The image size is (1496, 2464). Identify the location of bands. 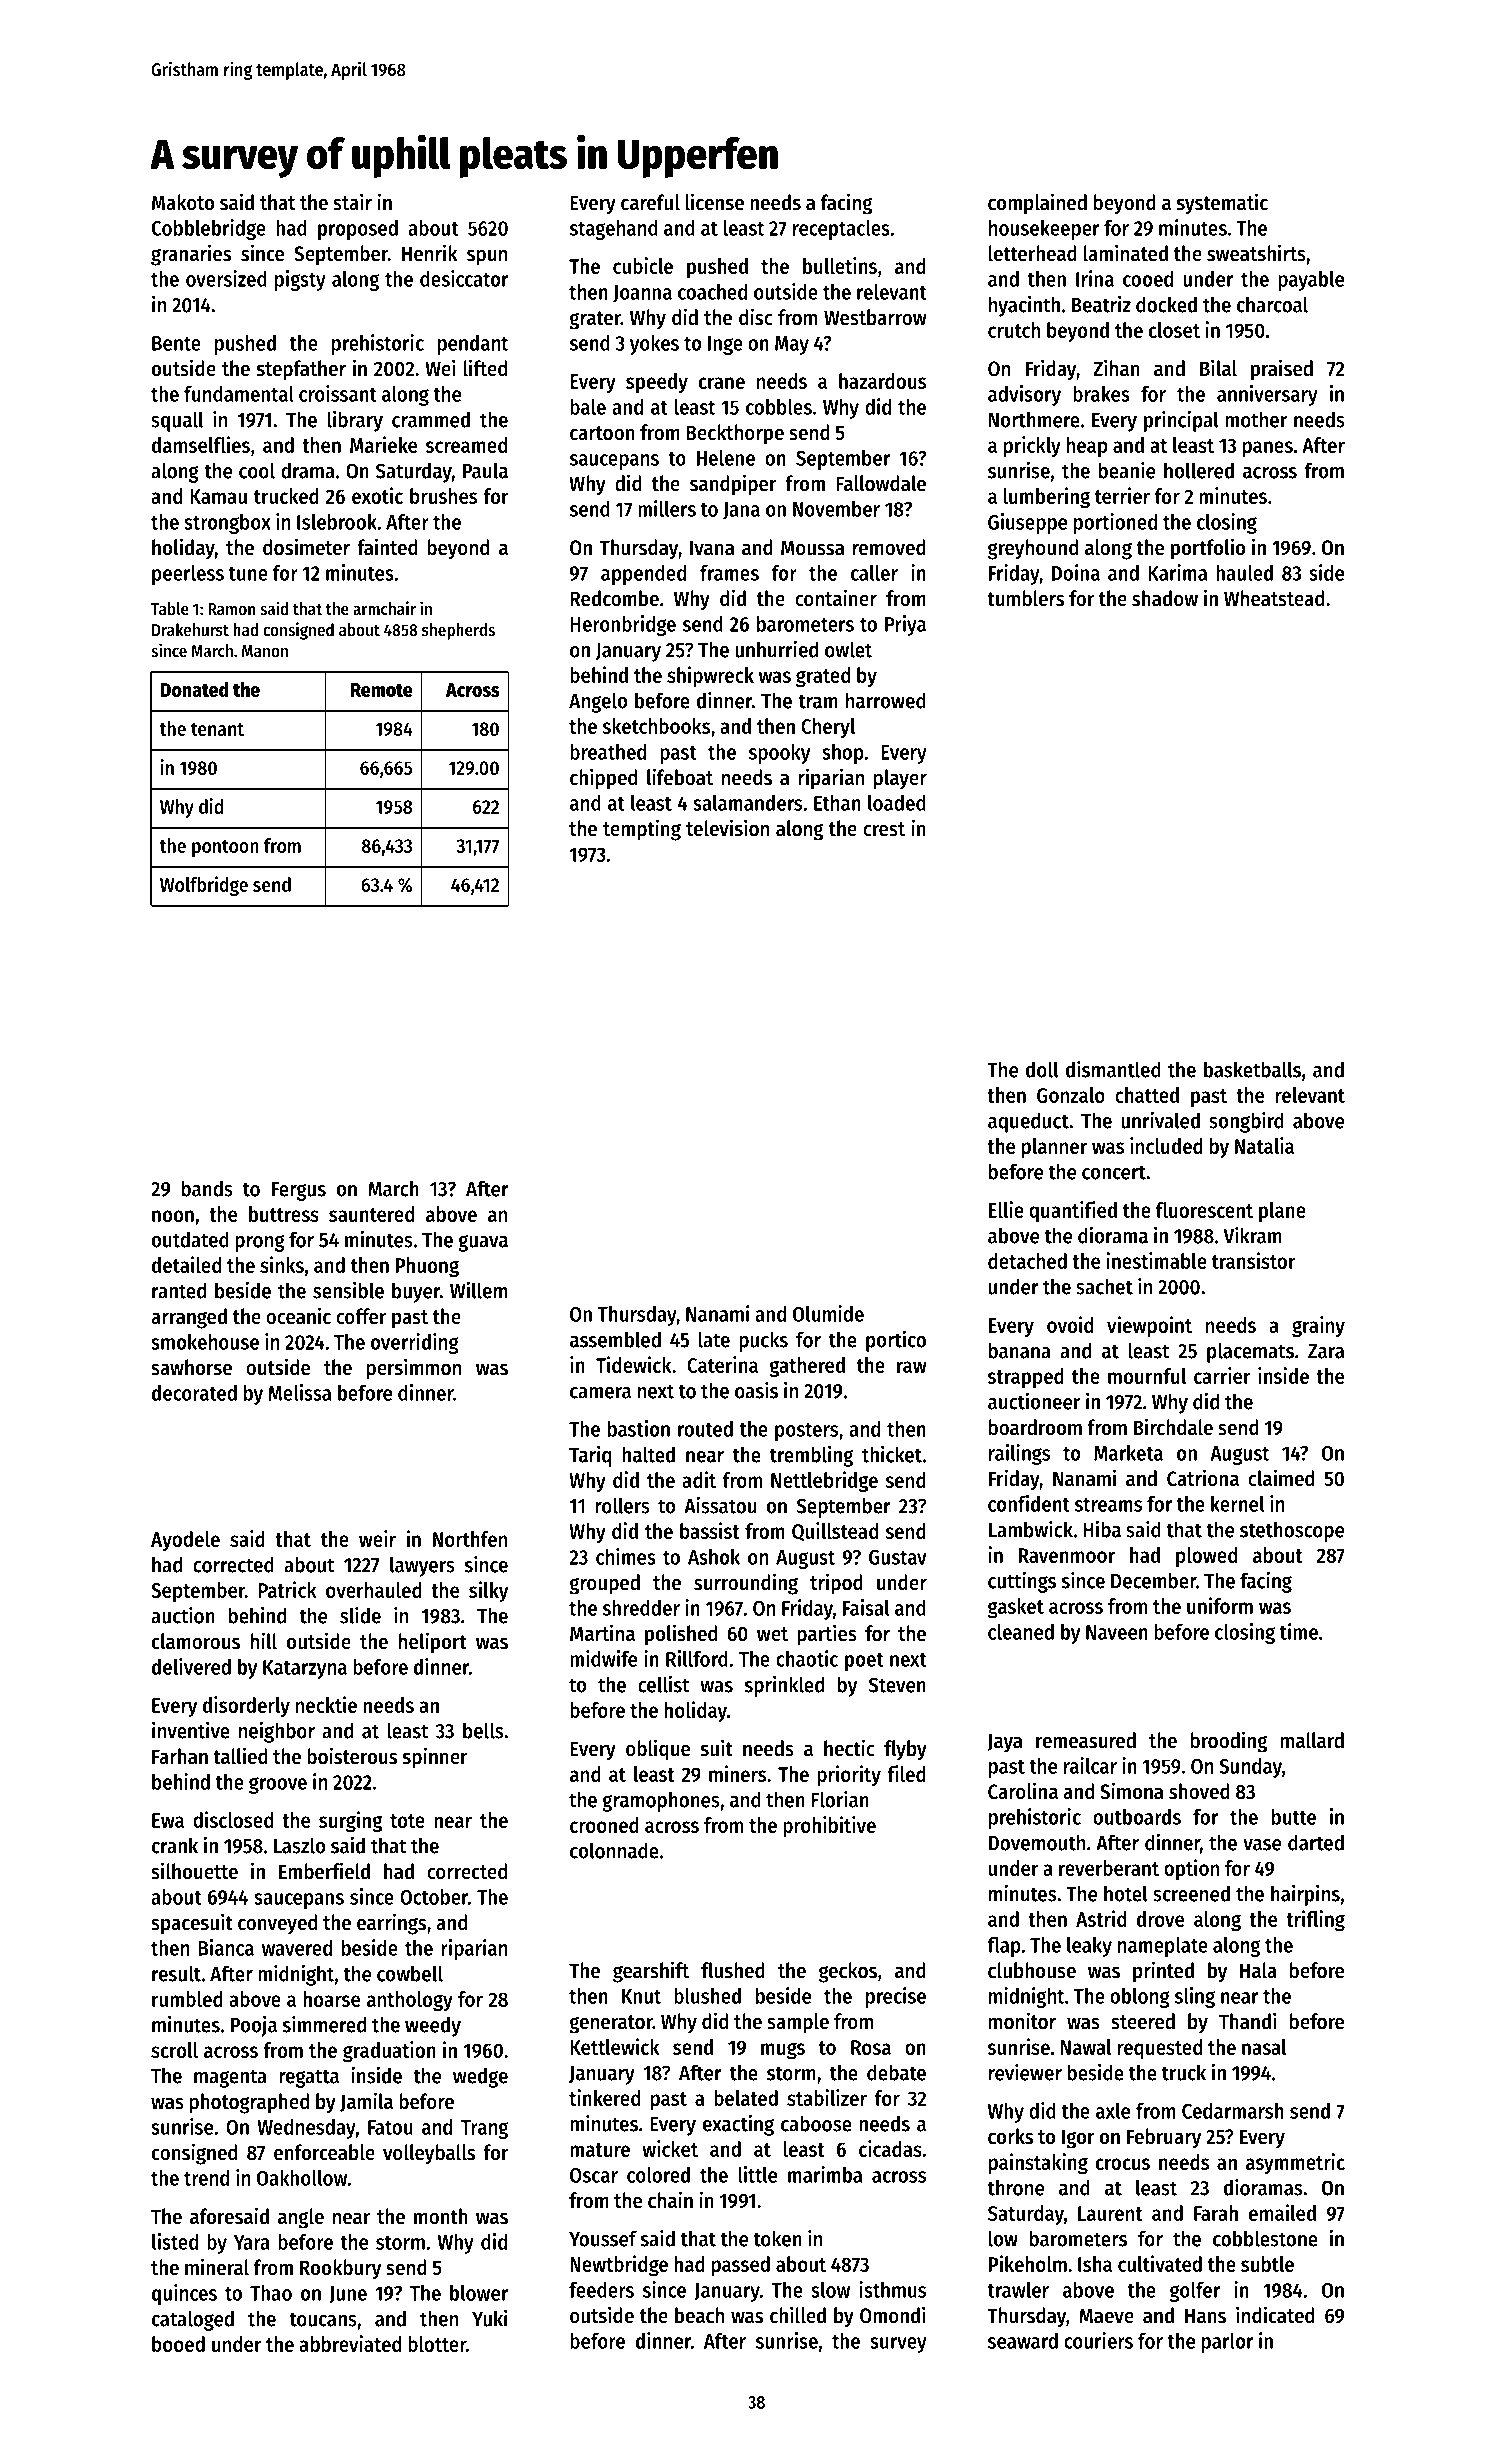
(207, 1188).
